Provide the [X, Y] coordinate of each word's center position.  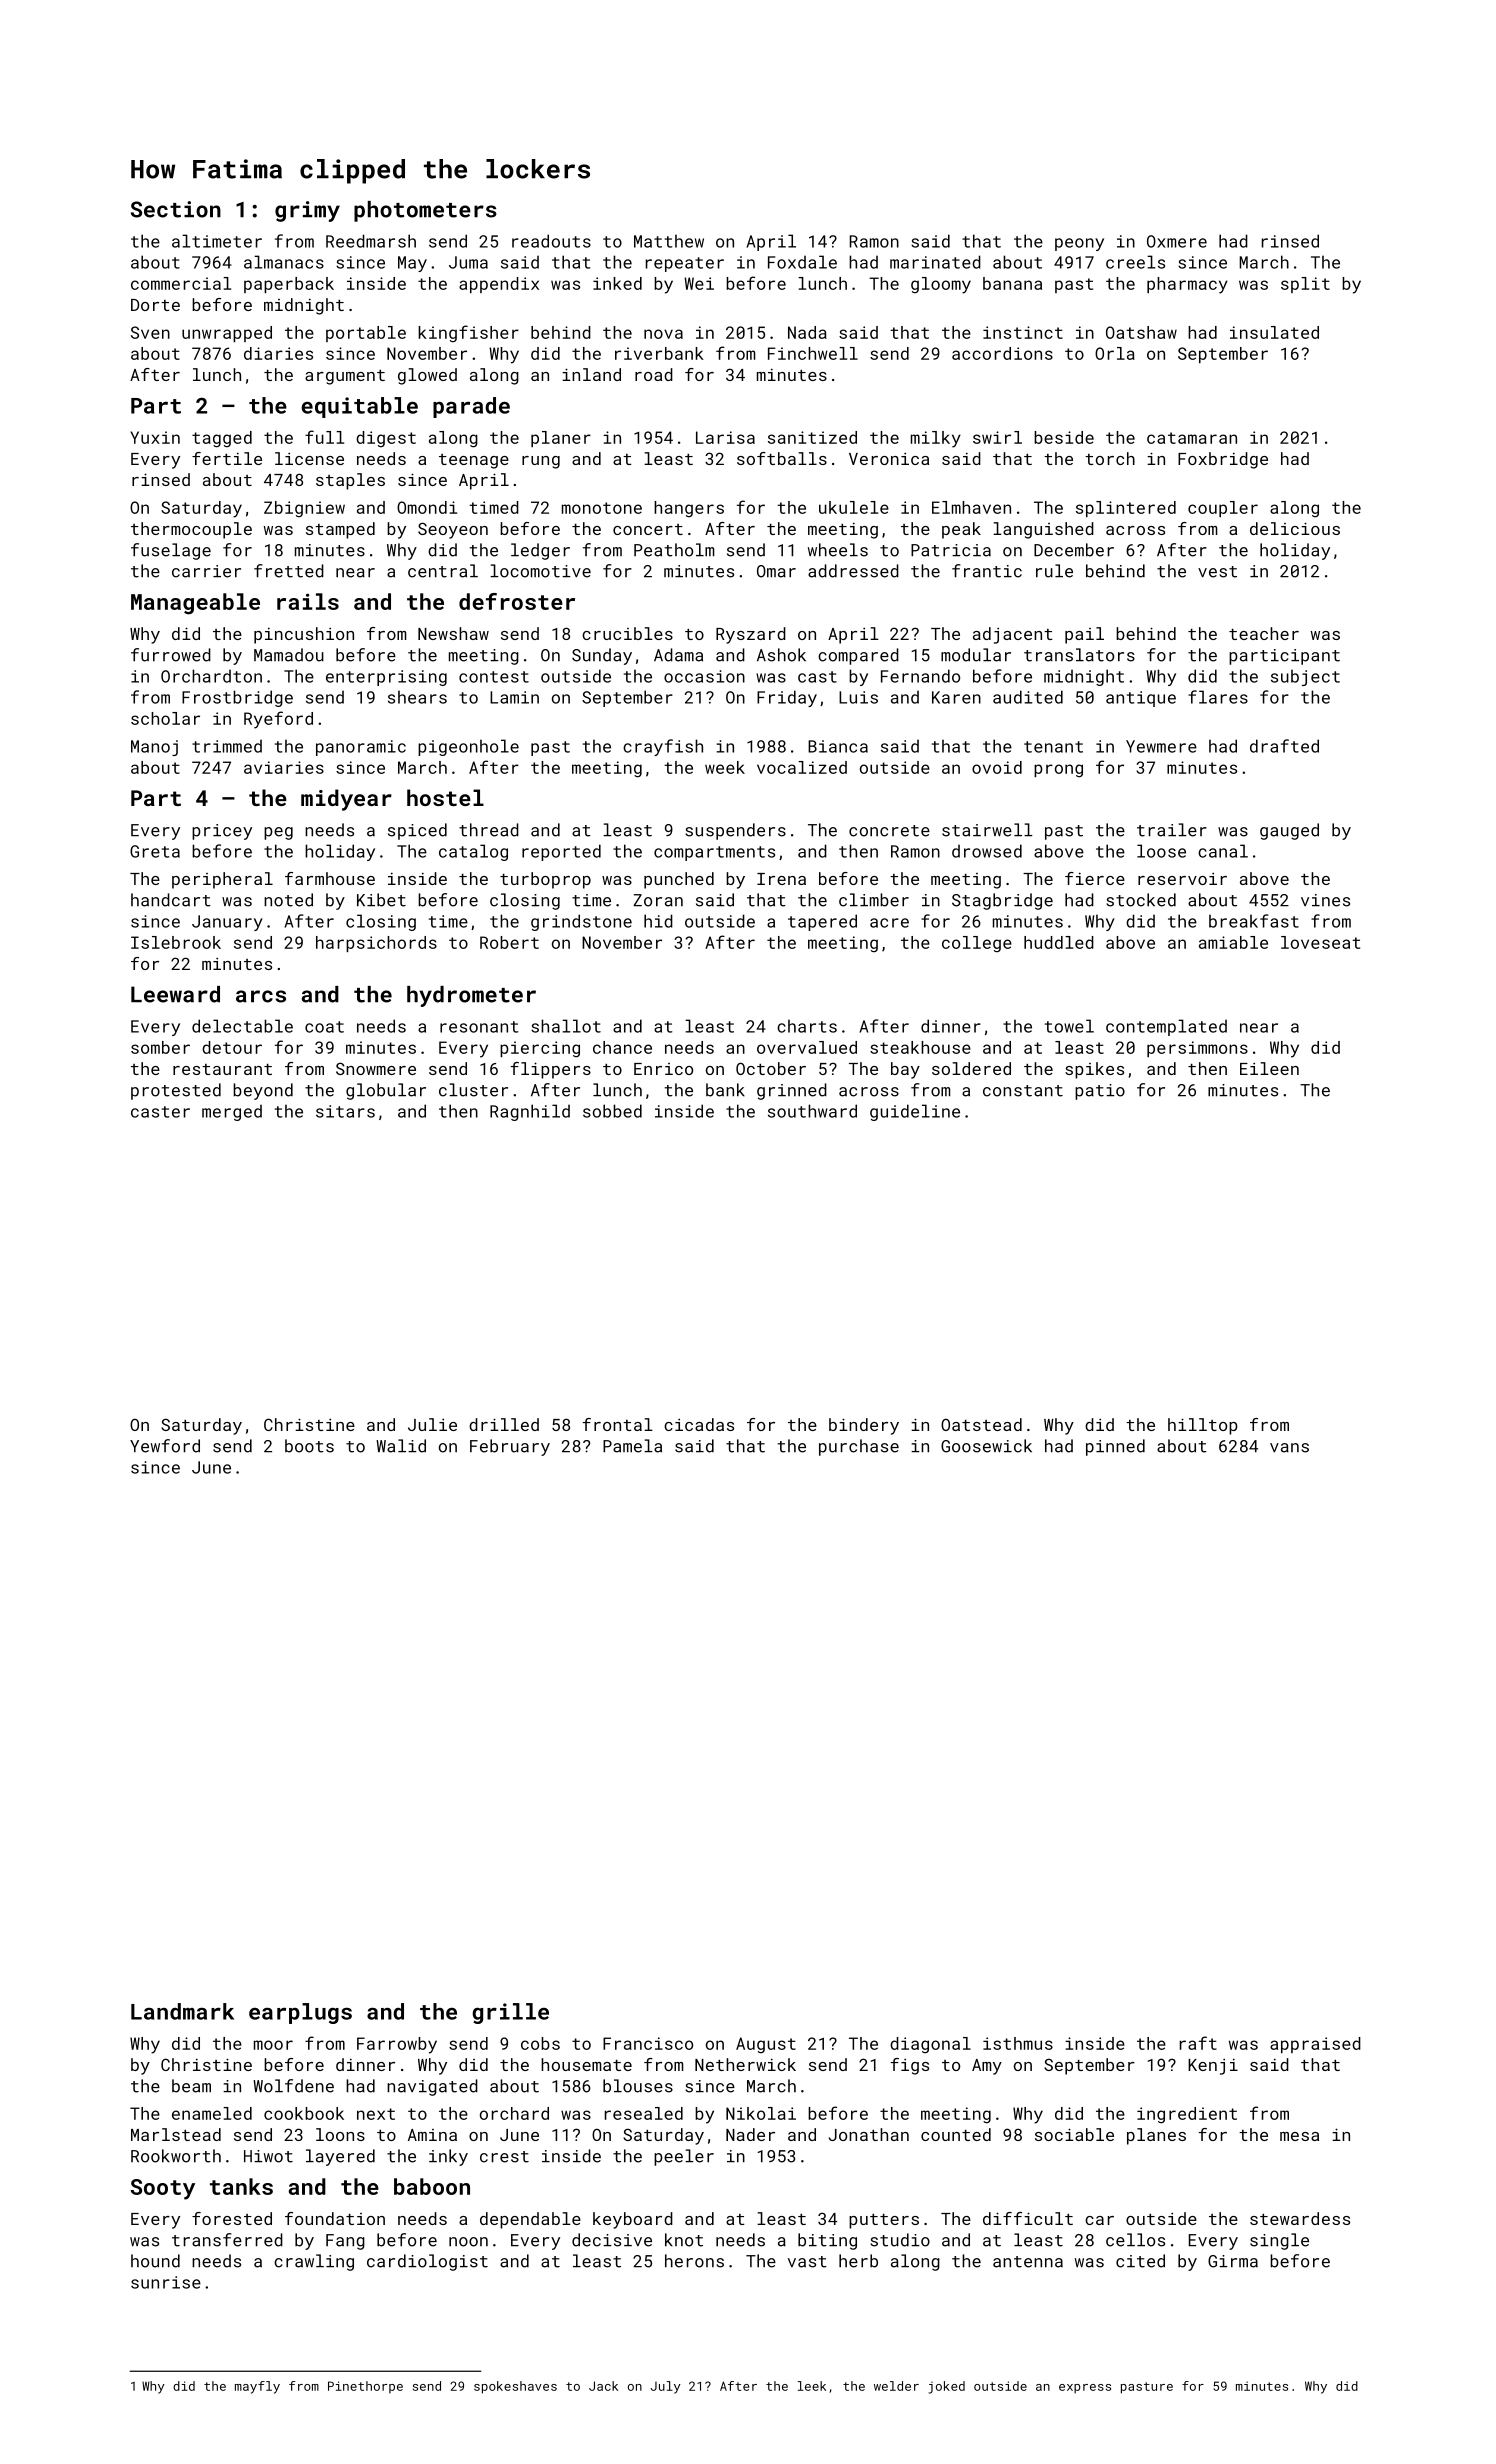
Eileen [1269, 1068]
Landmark [182, 2011]
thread [489, 830]
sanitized [812, 437]
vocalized [802, 767]
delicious [1295, 528]
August [766, 2045]
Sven [150, 332]
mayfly [257, 2387]
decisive [612, 2240]
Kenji [1213, 2067]
